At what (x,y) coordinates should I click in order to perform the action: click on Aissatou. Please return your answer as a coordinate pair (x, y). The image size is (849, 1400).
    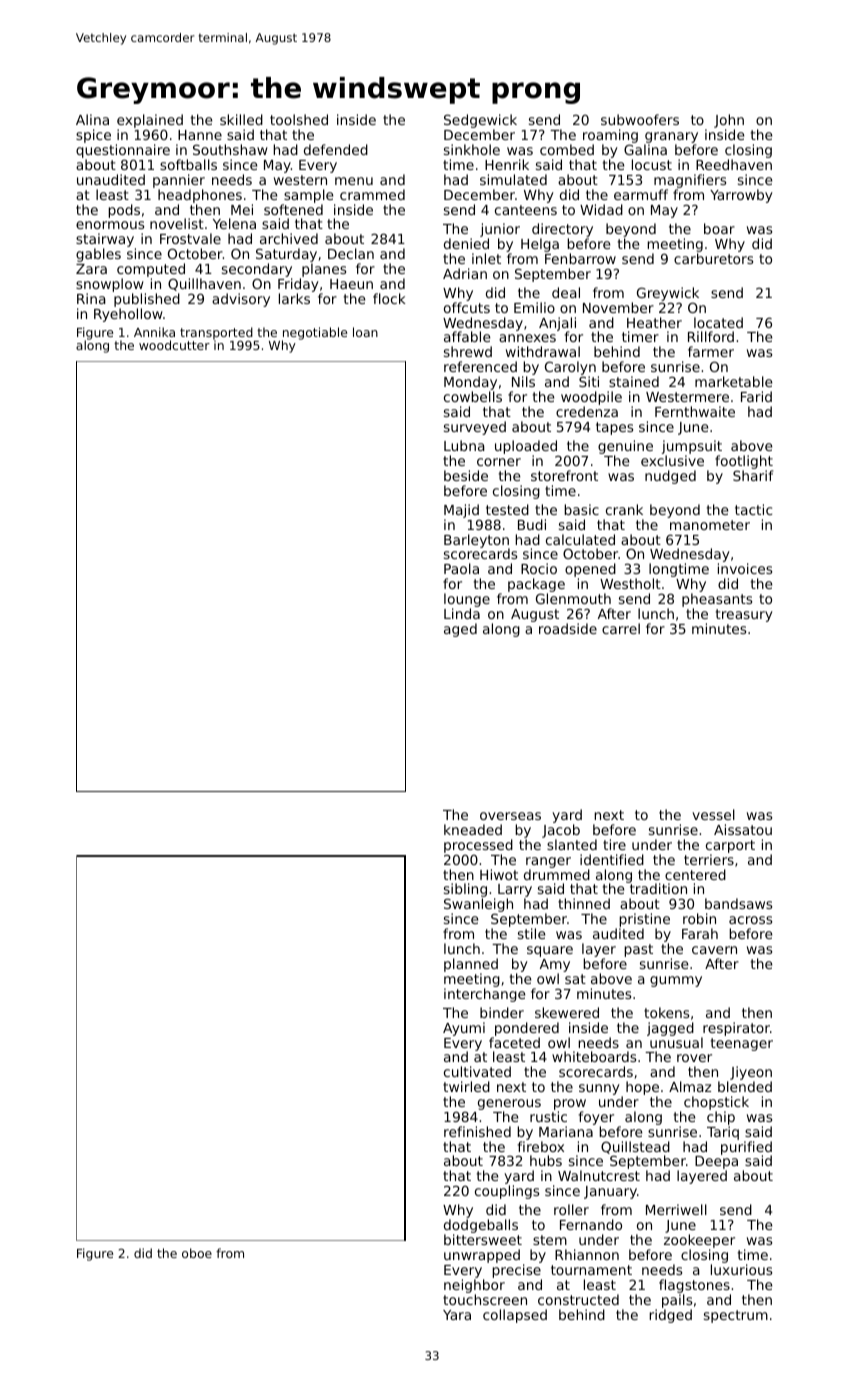
    Looking at the image, I should click on (743, 829).
